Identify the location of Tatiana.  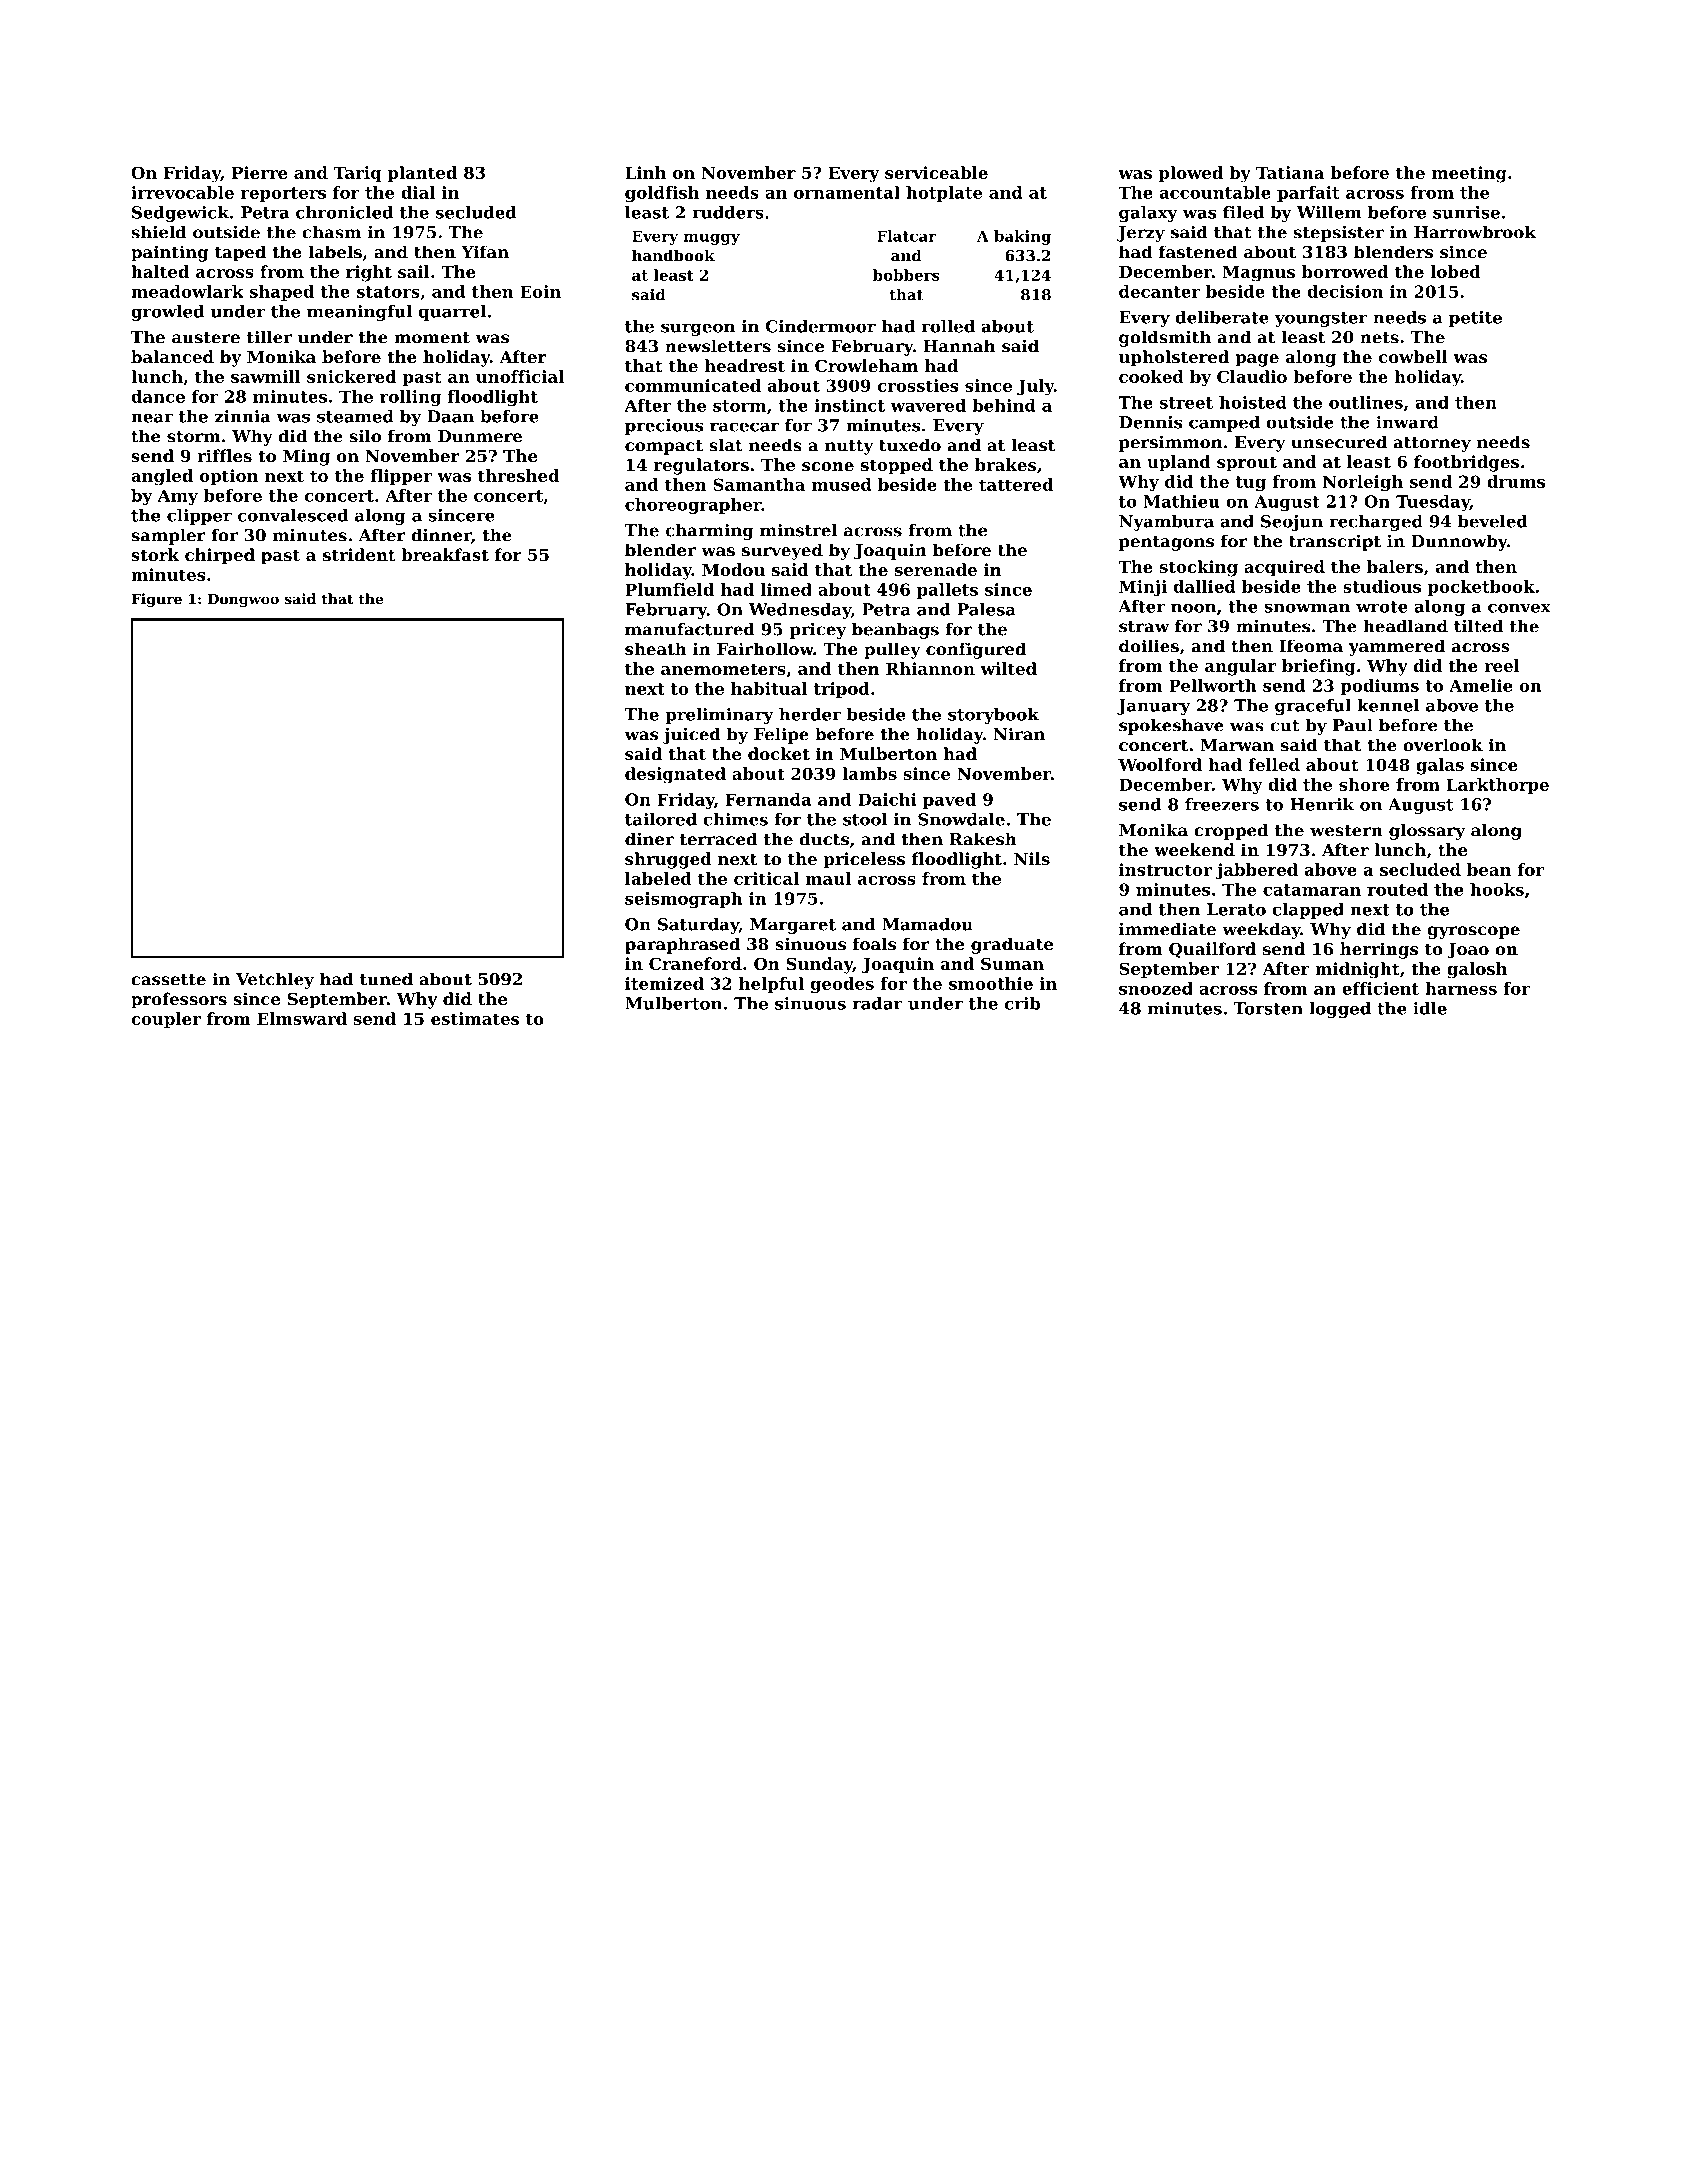
(1290, 172).
